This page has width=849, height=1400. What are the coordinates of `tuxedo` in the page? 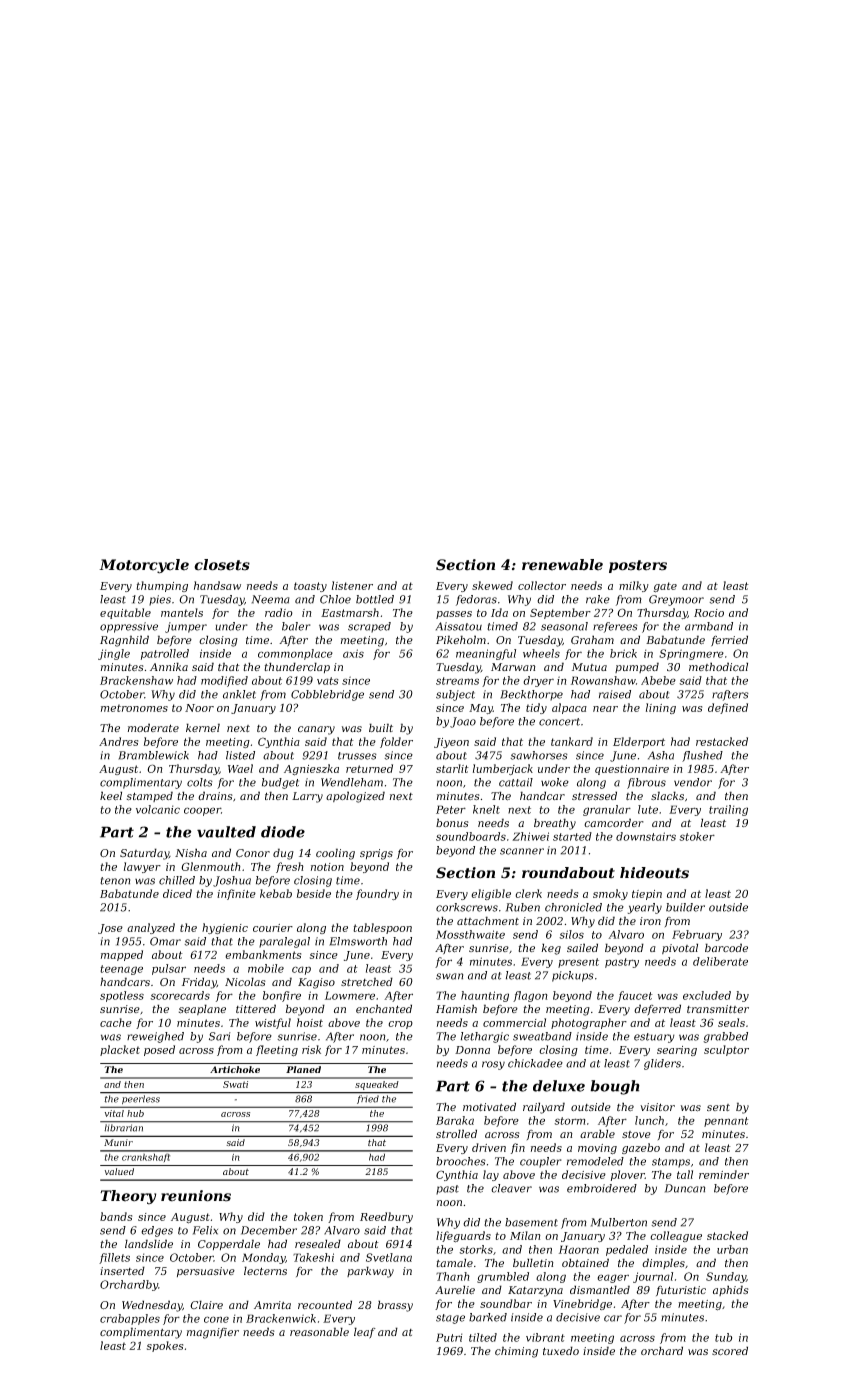 It's located at (561, 1350).
